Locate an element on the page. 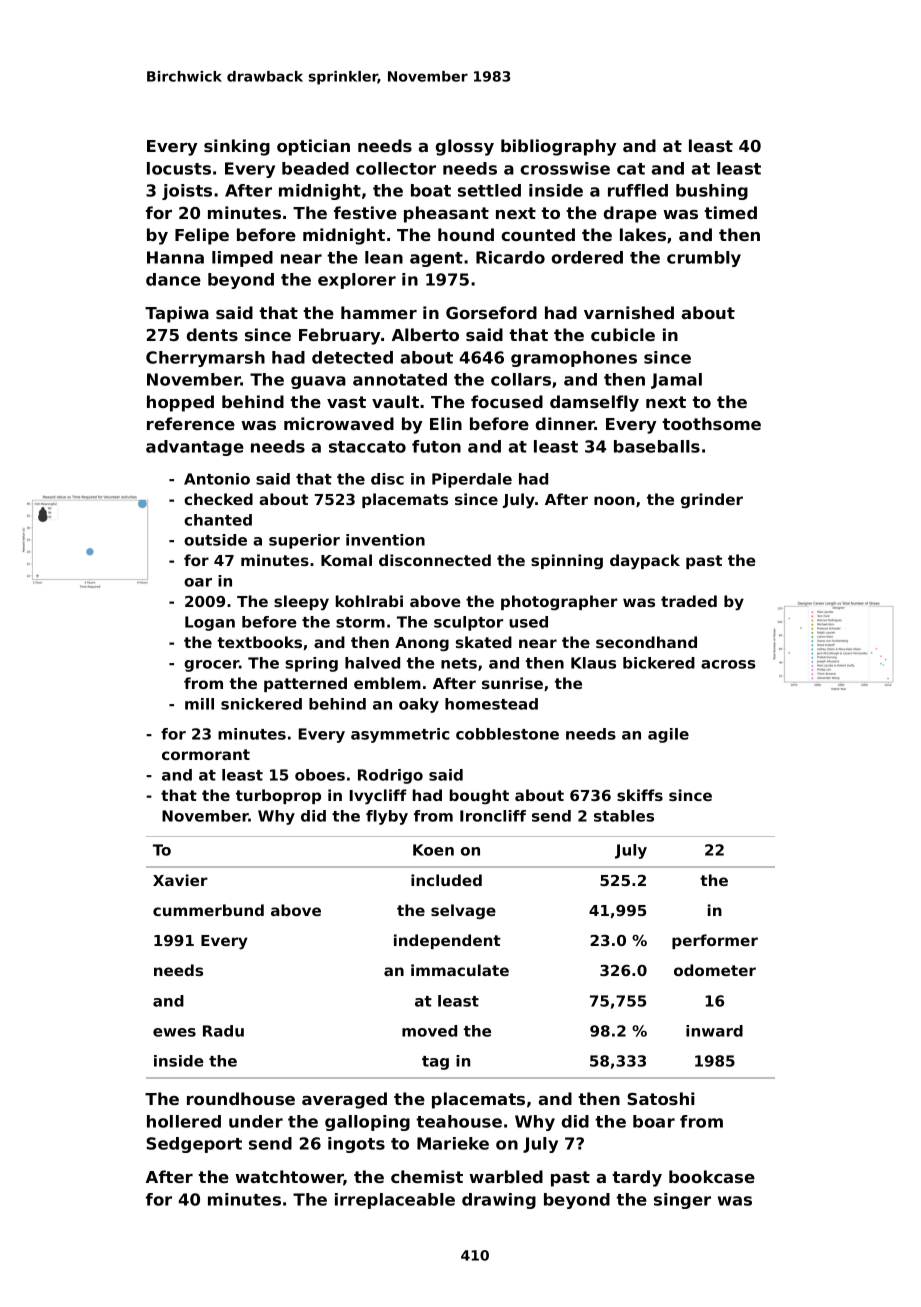 Image resolution: width=921 pixels, height=1307 pixels. immaculate is located at coordinates (460, 970).
